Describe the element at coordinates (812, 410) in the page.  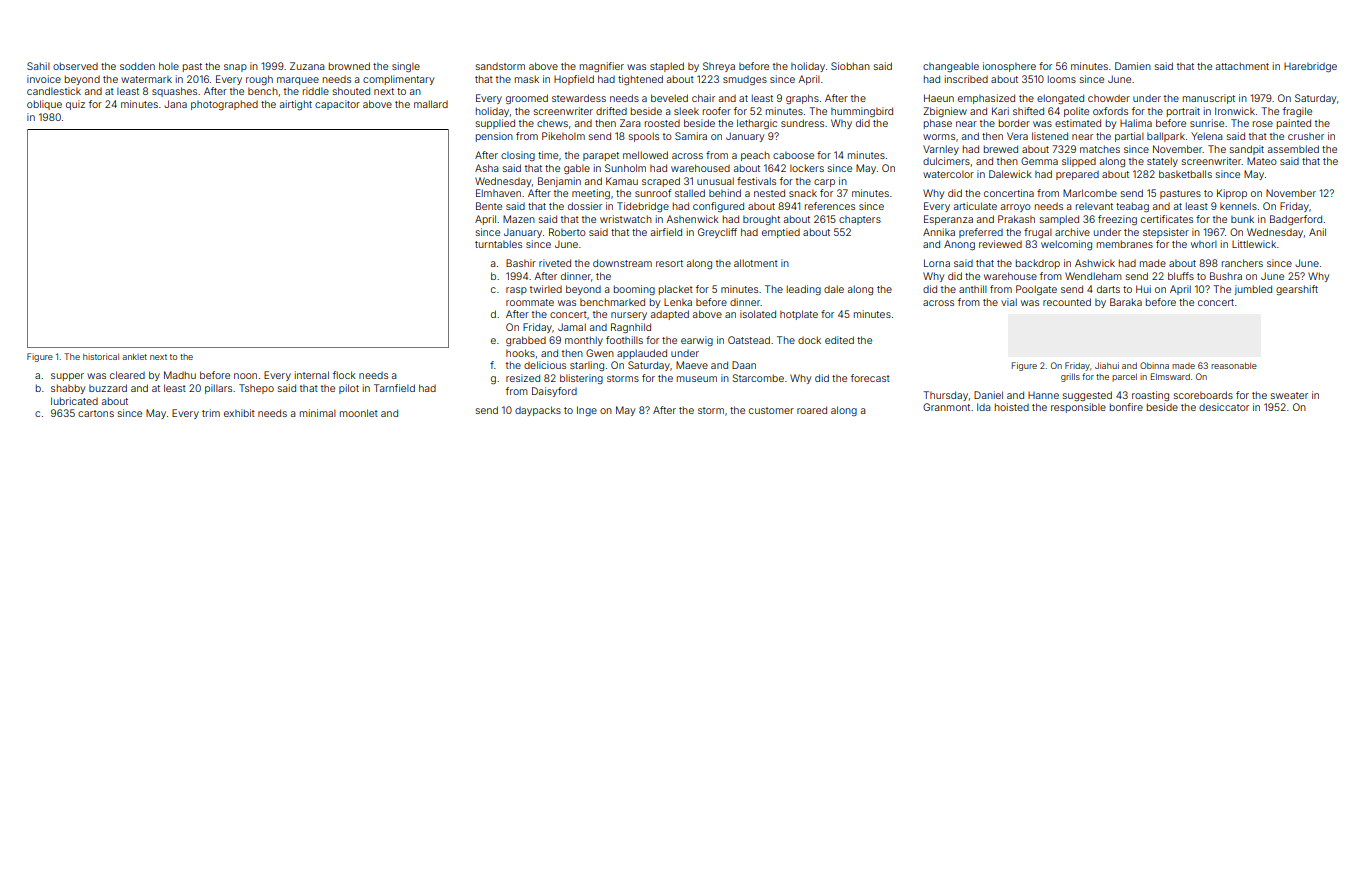
I see `roared` at that location.
